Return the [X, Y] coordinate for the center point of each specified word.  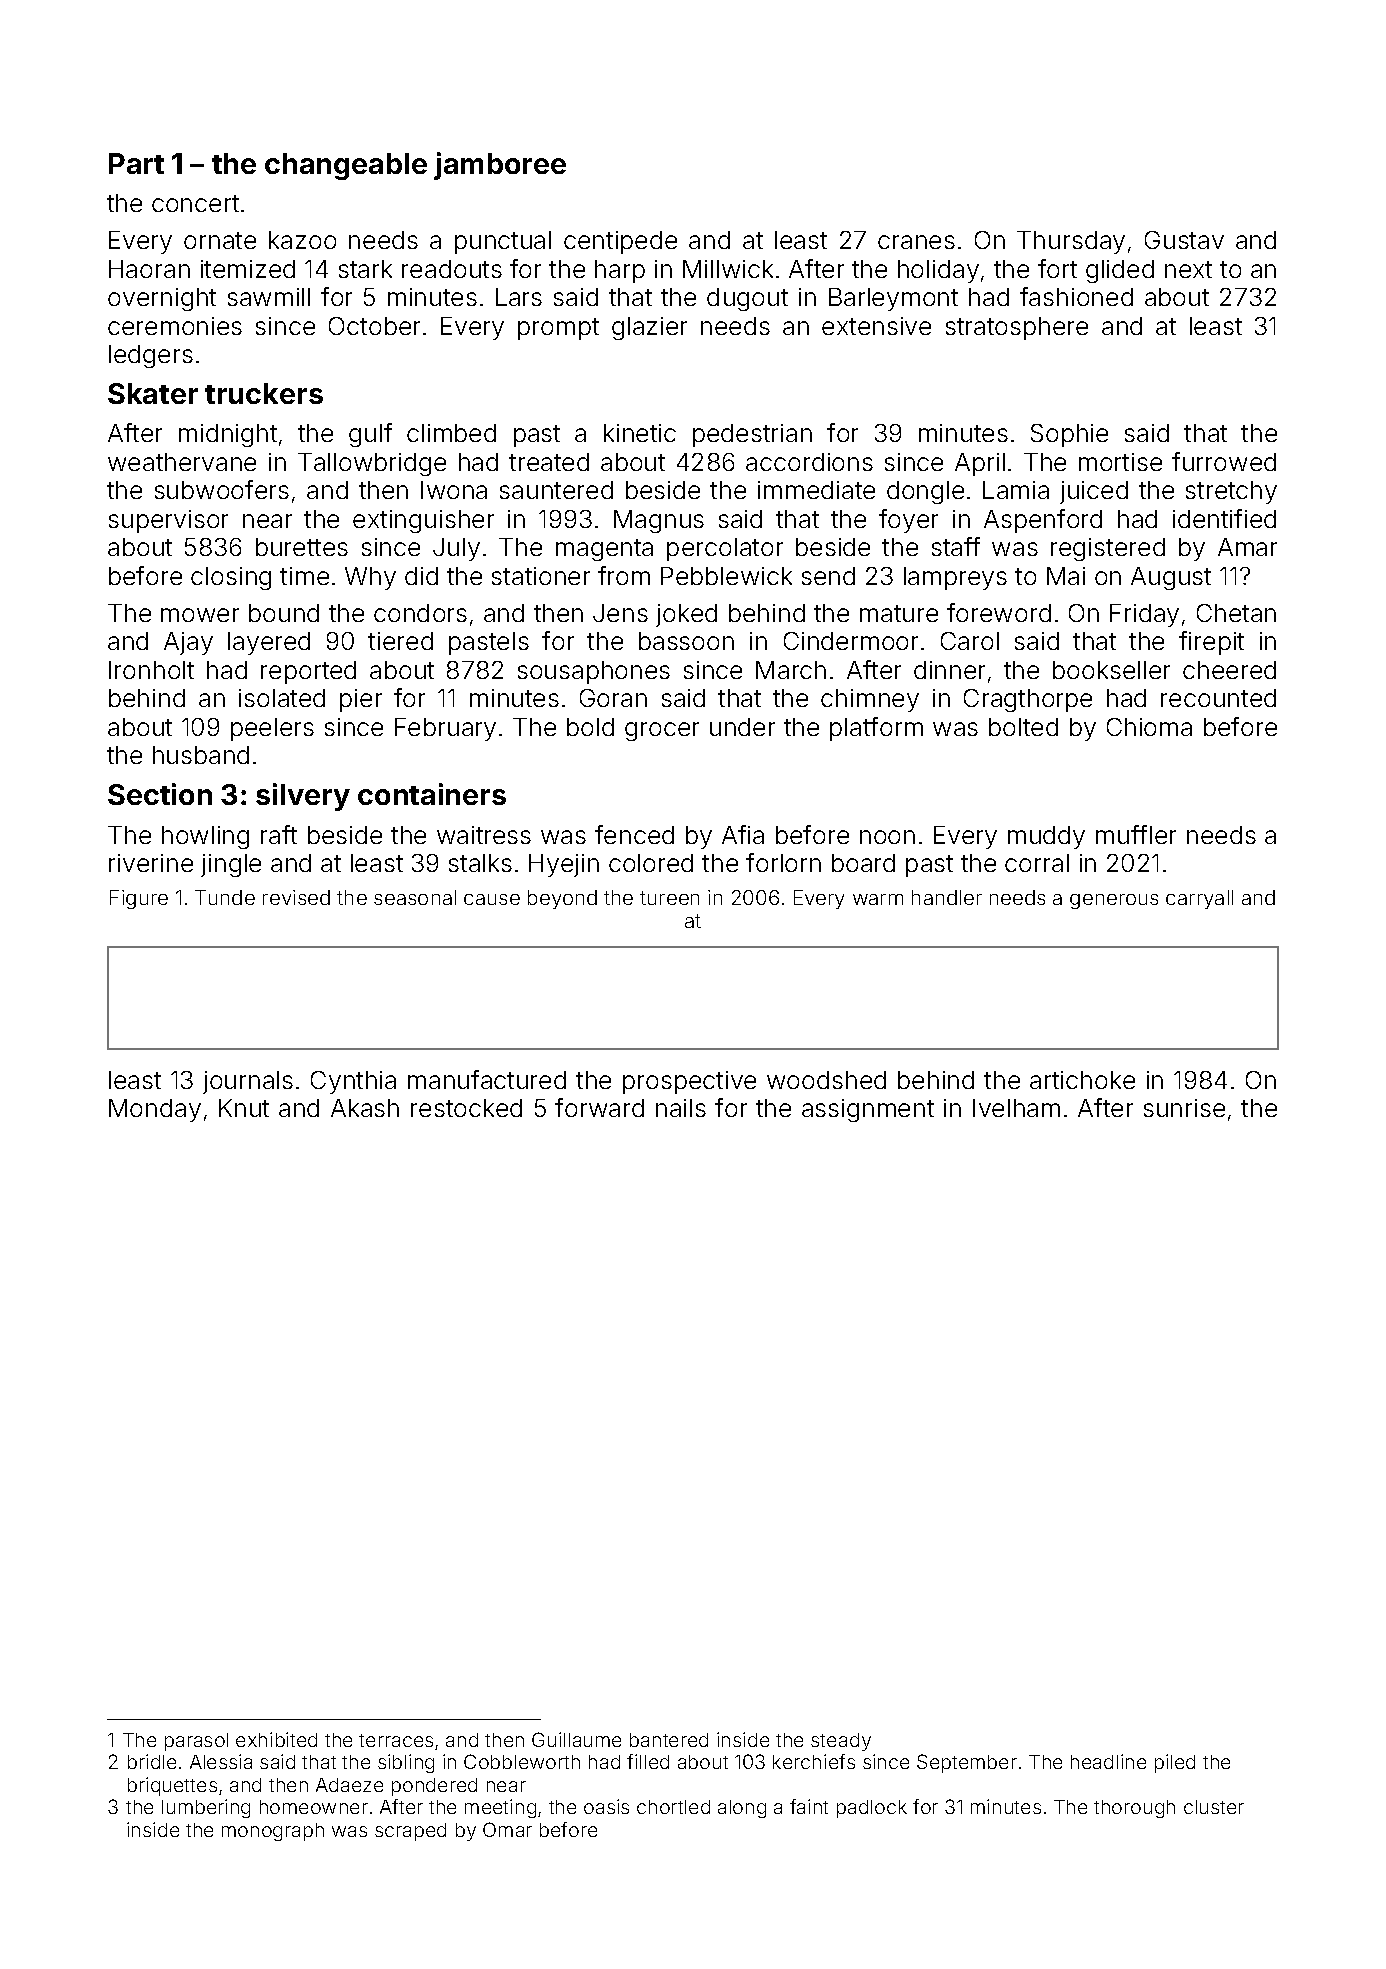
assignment [868, 1110]
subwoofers [222, 489]
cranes [916, 242]
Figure [139, 899]
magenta [604, 550]
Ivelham [1016, 1108]
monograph [273, 1832]
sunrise [1184, 1108]
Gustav [1184, 240]
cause [492, 899]
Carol [970, 641]
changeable [346, 166]
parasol [196, 1742]
